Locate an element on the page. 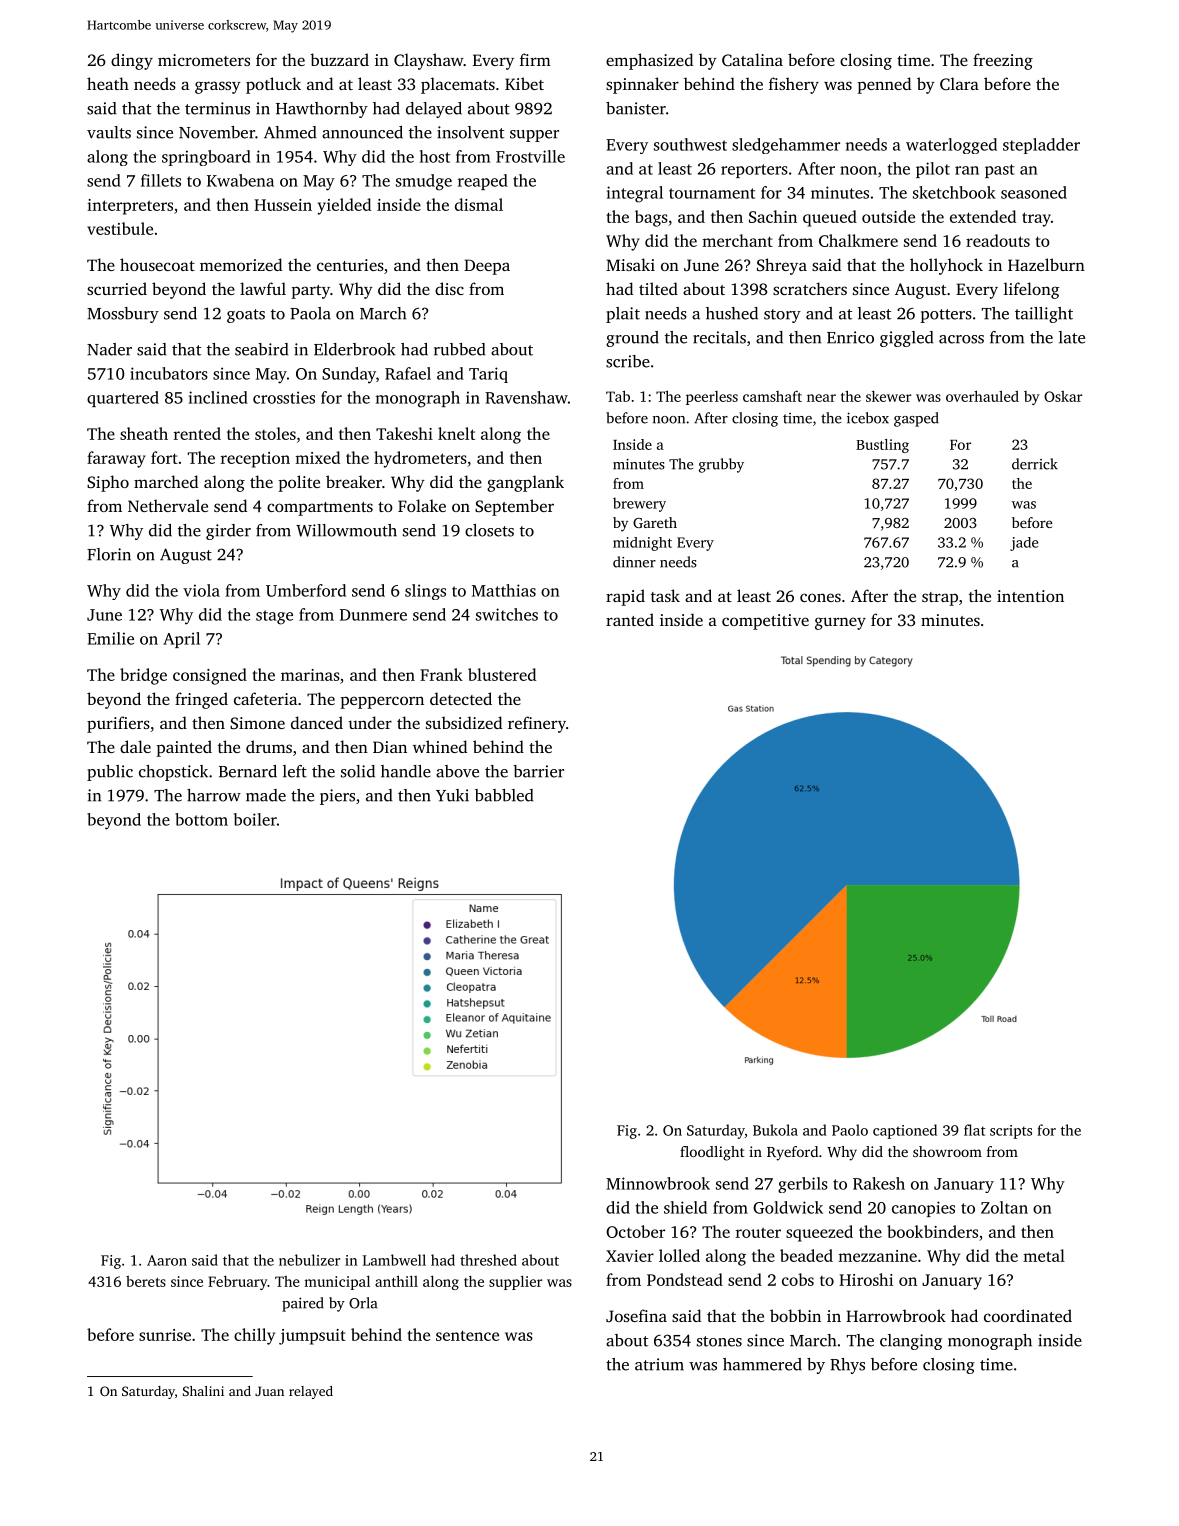 The image size is (1179, 1526). dismal is located at coordinates (479, 204).
